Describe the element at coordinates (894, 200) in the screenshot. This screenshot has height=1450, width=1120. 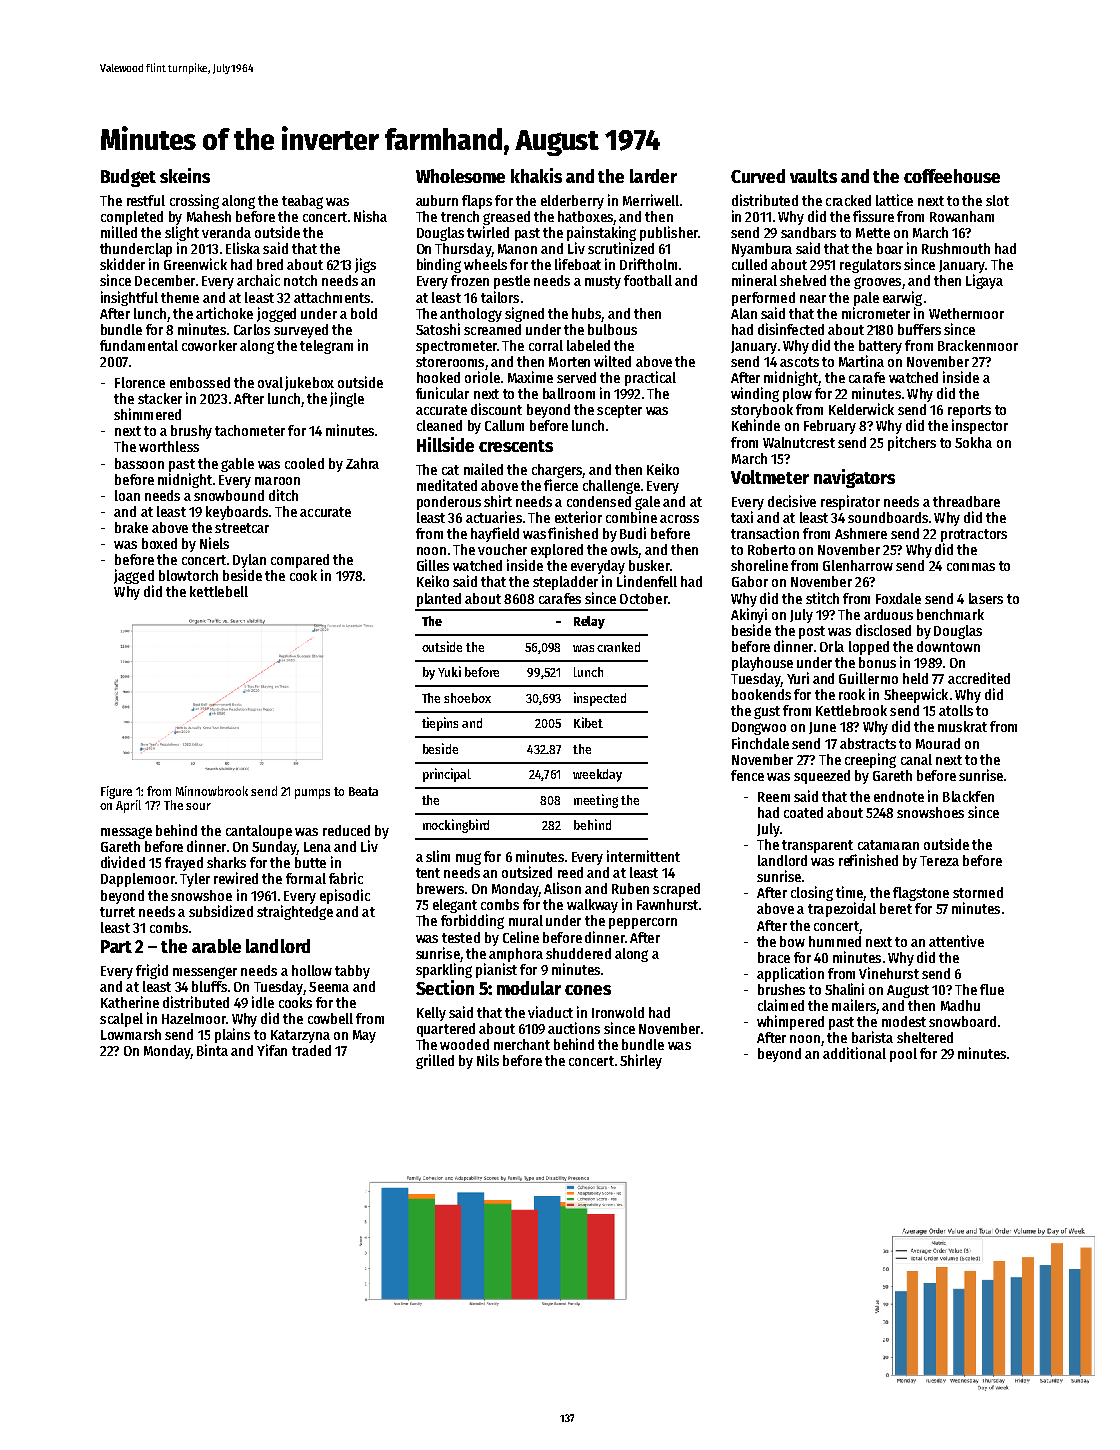
I see `lattice` at that location.
